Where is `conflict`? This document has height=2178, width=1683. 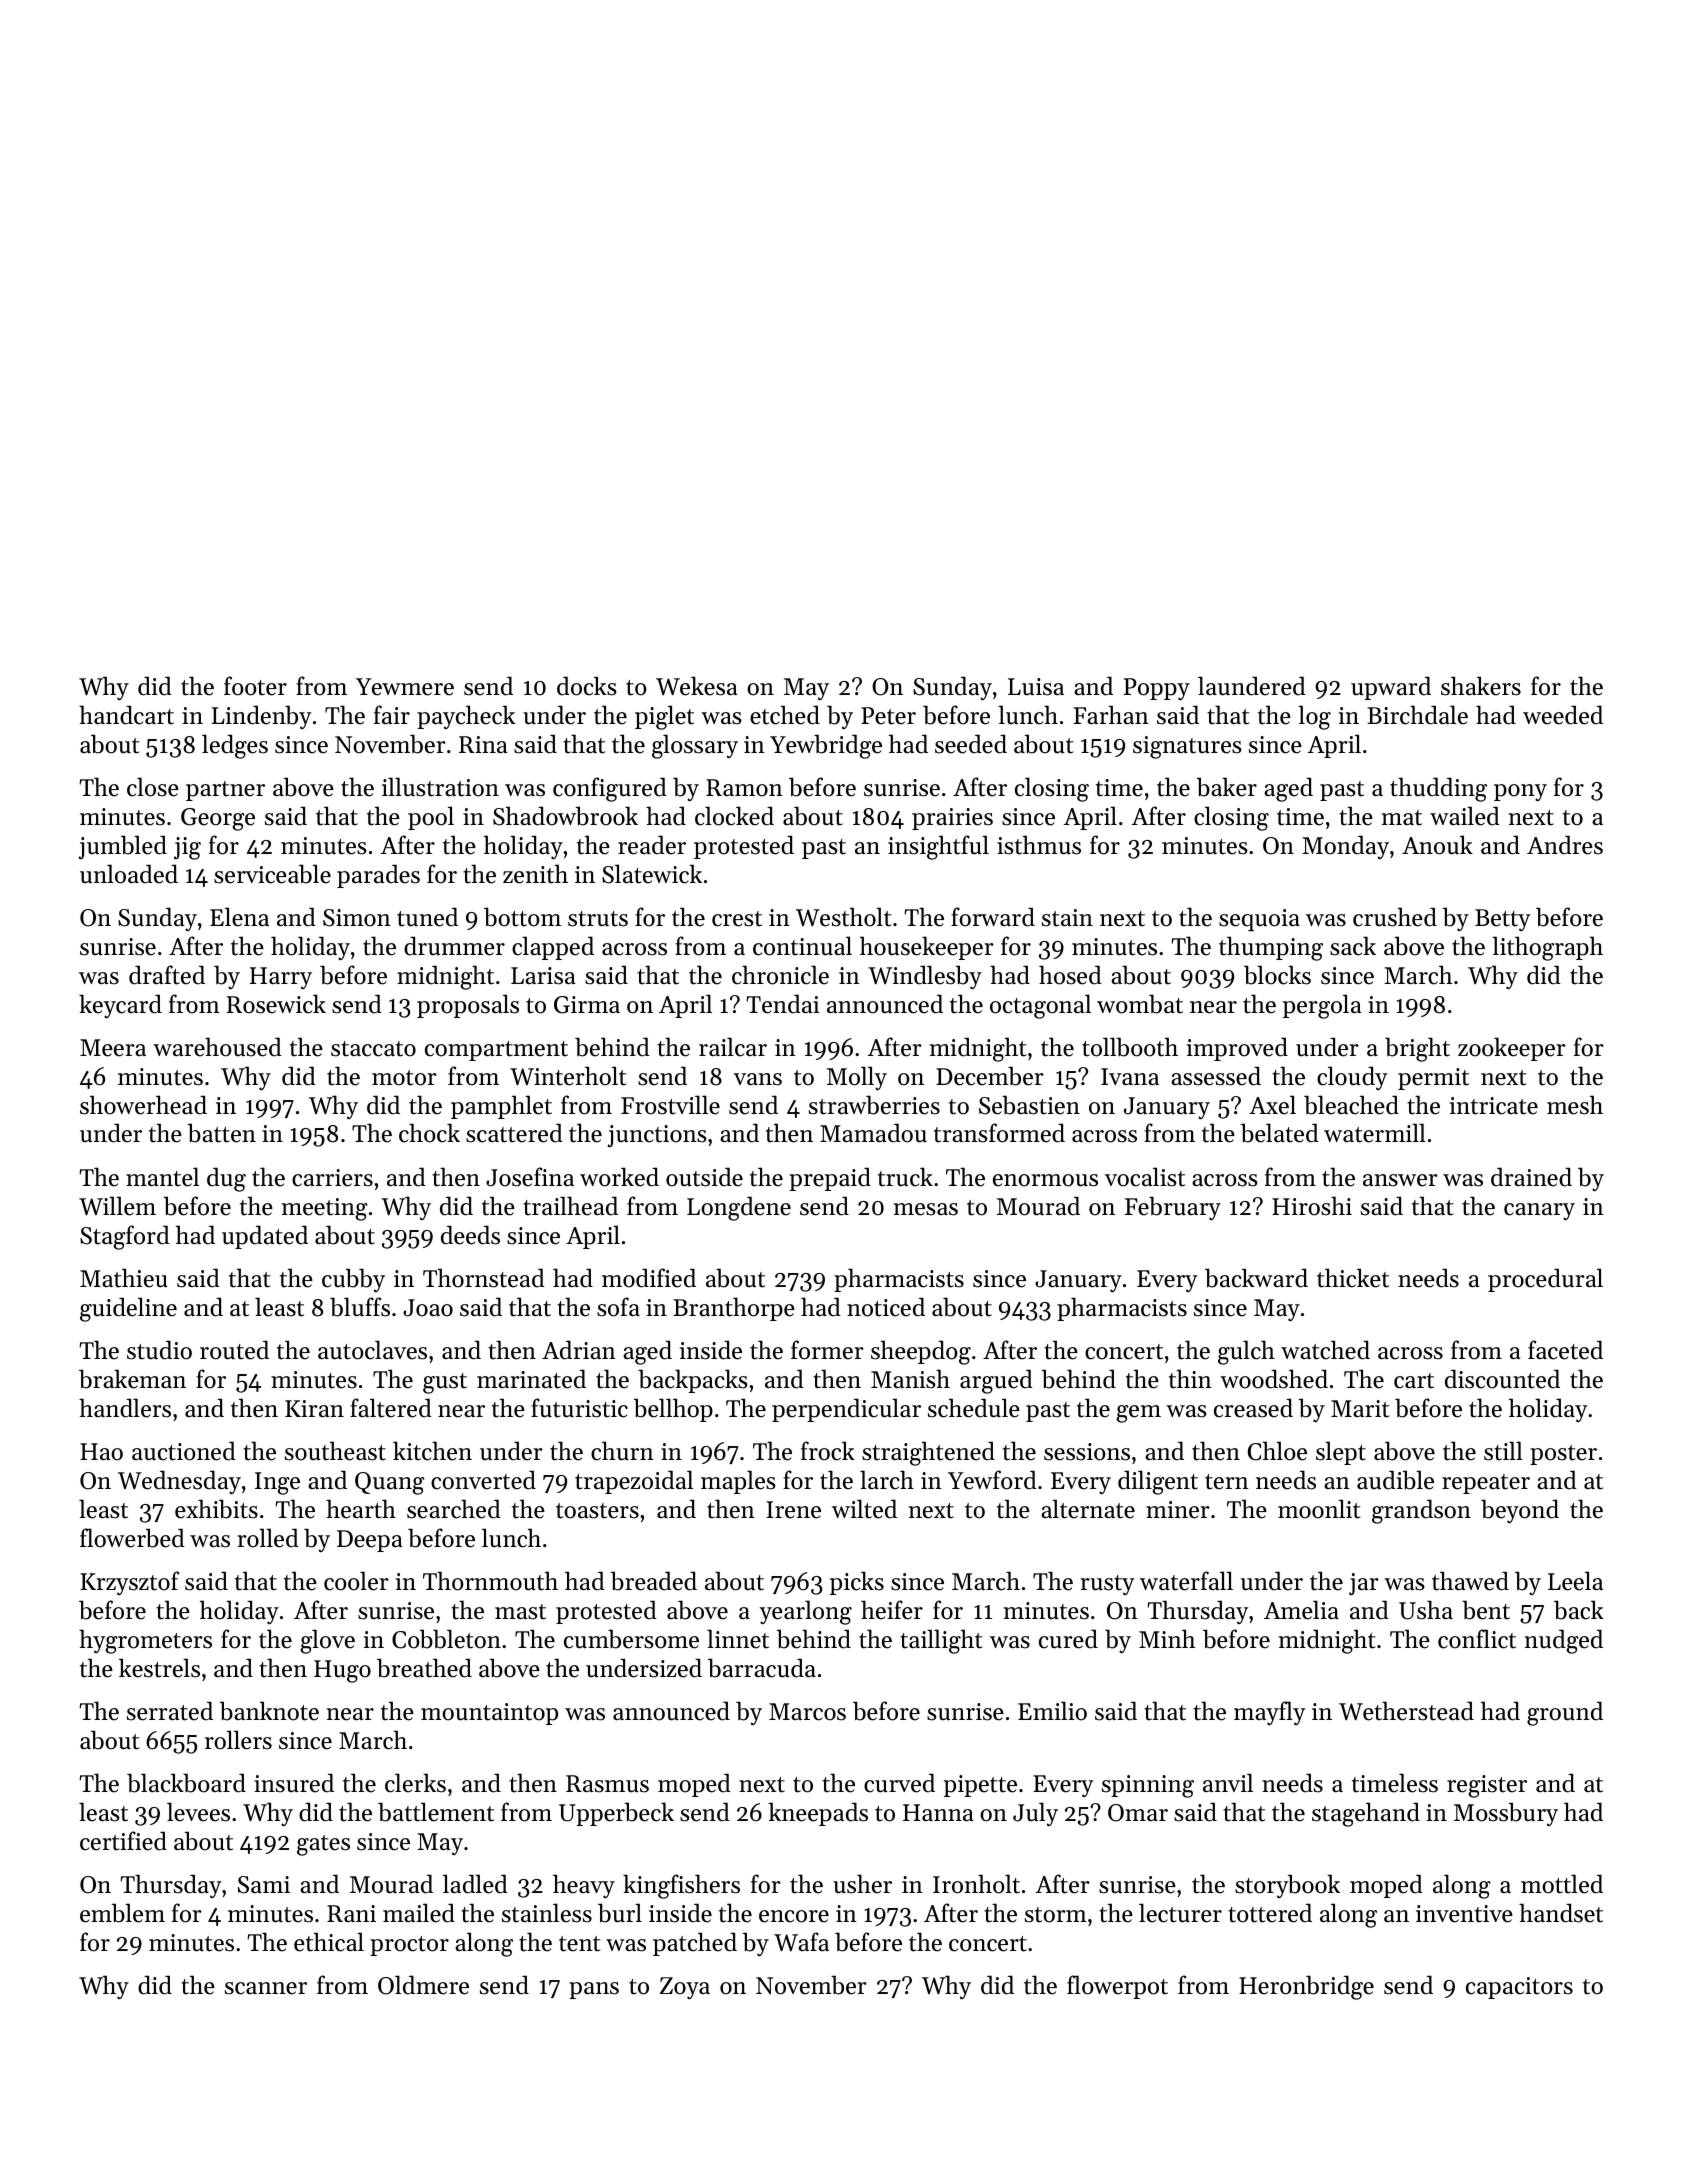
conflict is located at coordinates (1477, 1639).
